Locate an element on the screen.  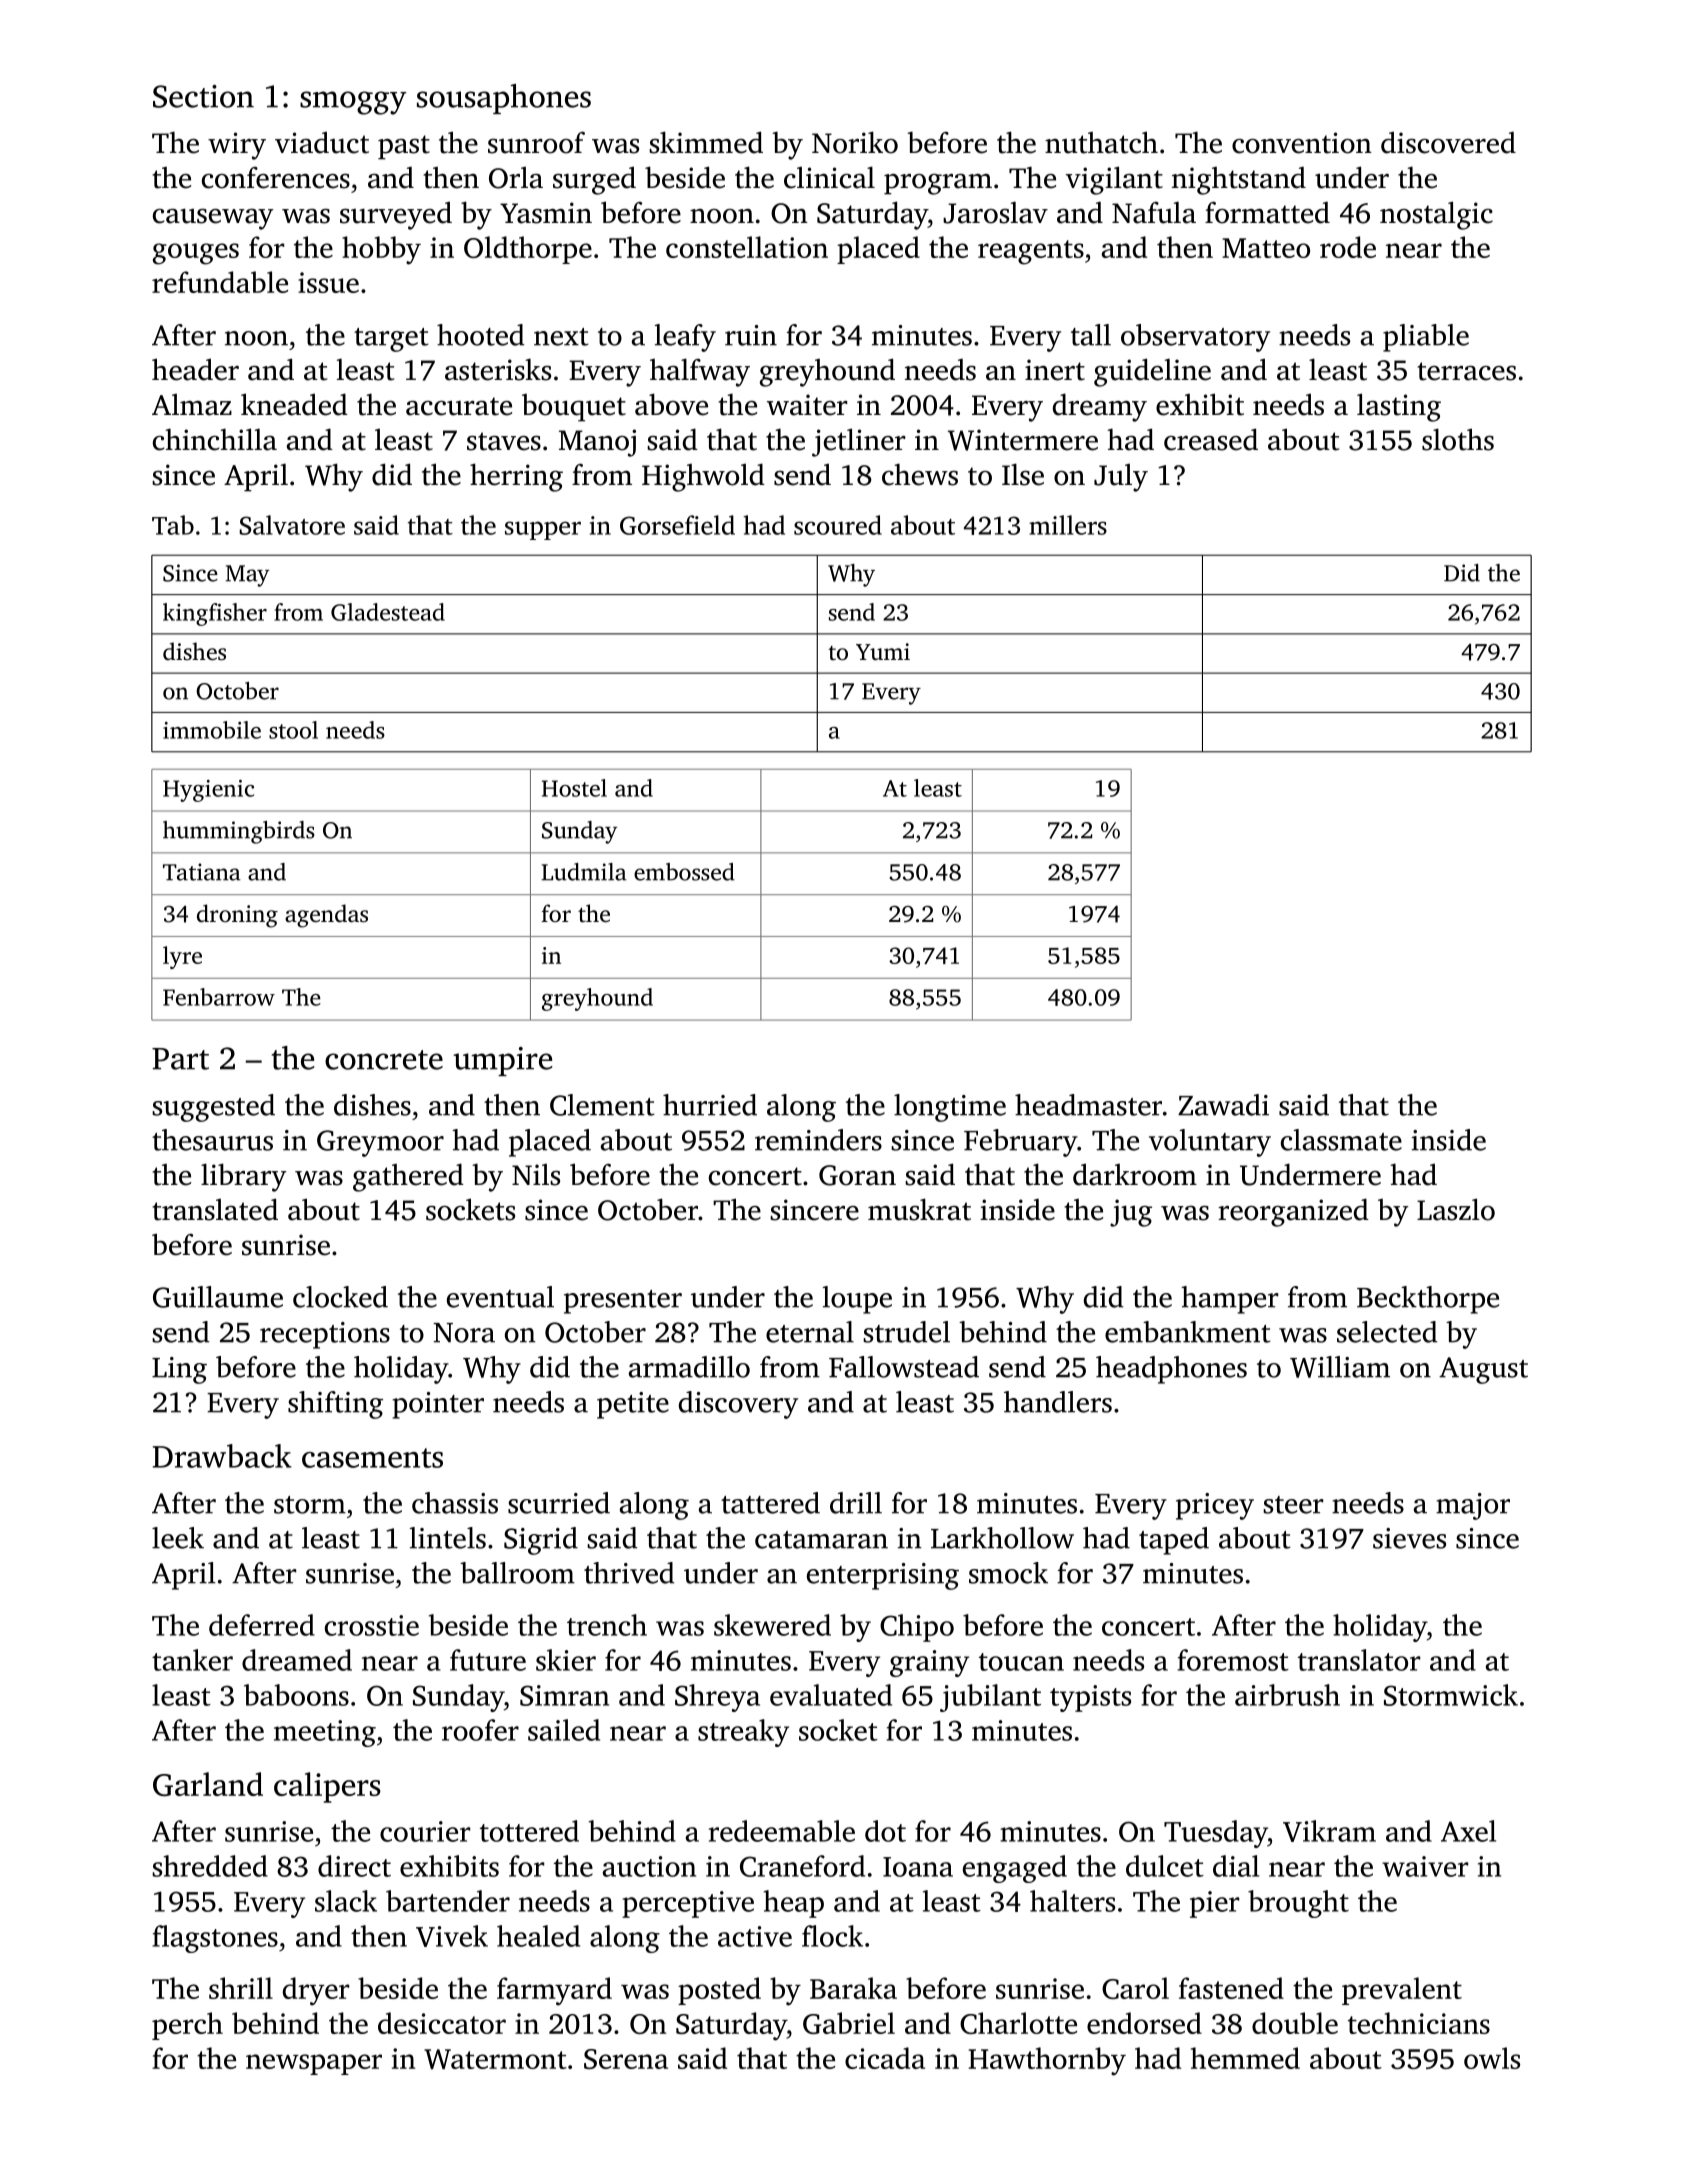
Ling is located at coordinates (179, 1370).
